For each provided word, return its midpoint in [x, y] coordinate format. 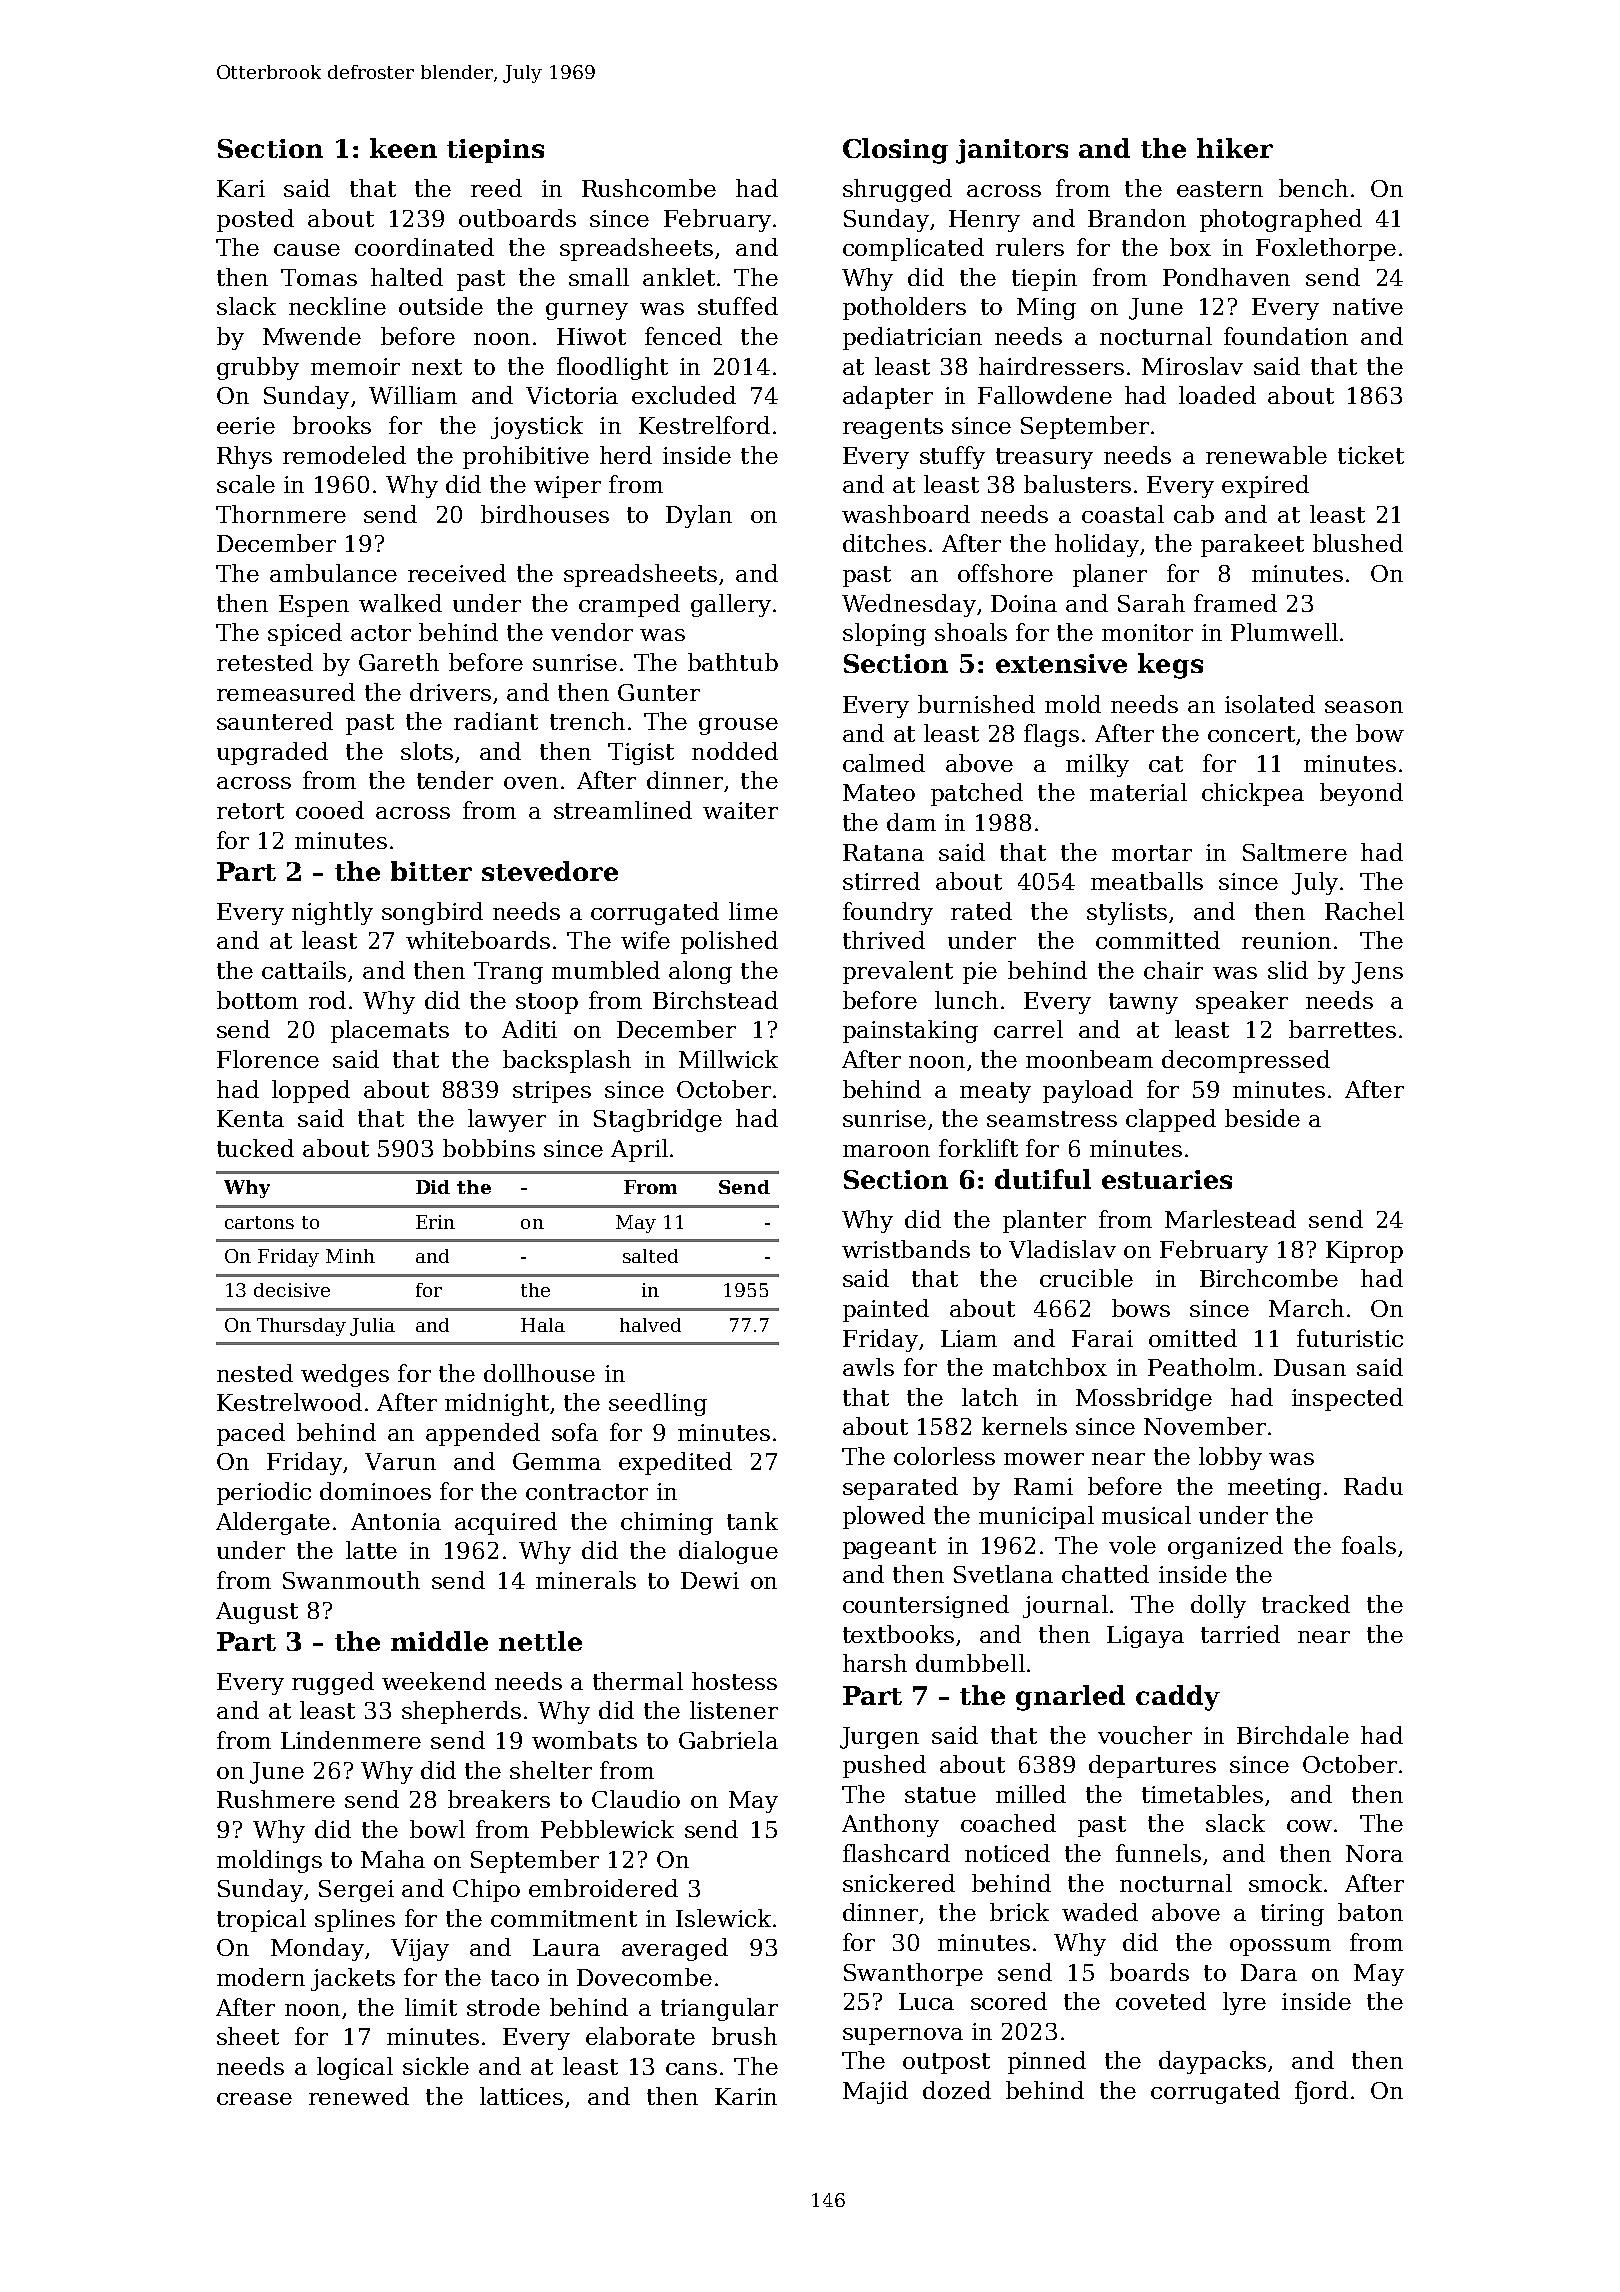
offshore [1005, 573]
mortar [1152, 853]
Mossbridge [1144, 1399]
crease [254, 2099]
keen [403, 148]
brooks [332, 425]
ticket [1371, 455]
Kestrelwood [289, 1402]
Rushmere [276, 1799]
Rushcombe [649, 188]
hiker [1235, 148]
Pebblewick [607, 1829]
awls [868, 1367]
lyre [1244, 2003]
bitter [431, 871]
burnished [976, 704]
